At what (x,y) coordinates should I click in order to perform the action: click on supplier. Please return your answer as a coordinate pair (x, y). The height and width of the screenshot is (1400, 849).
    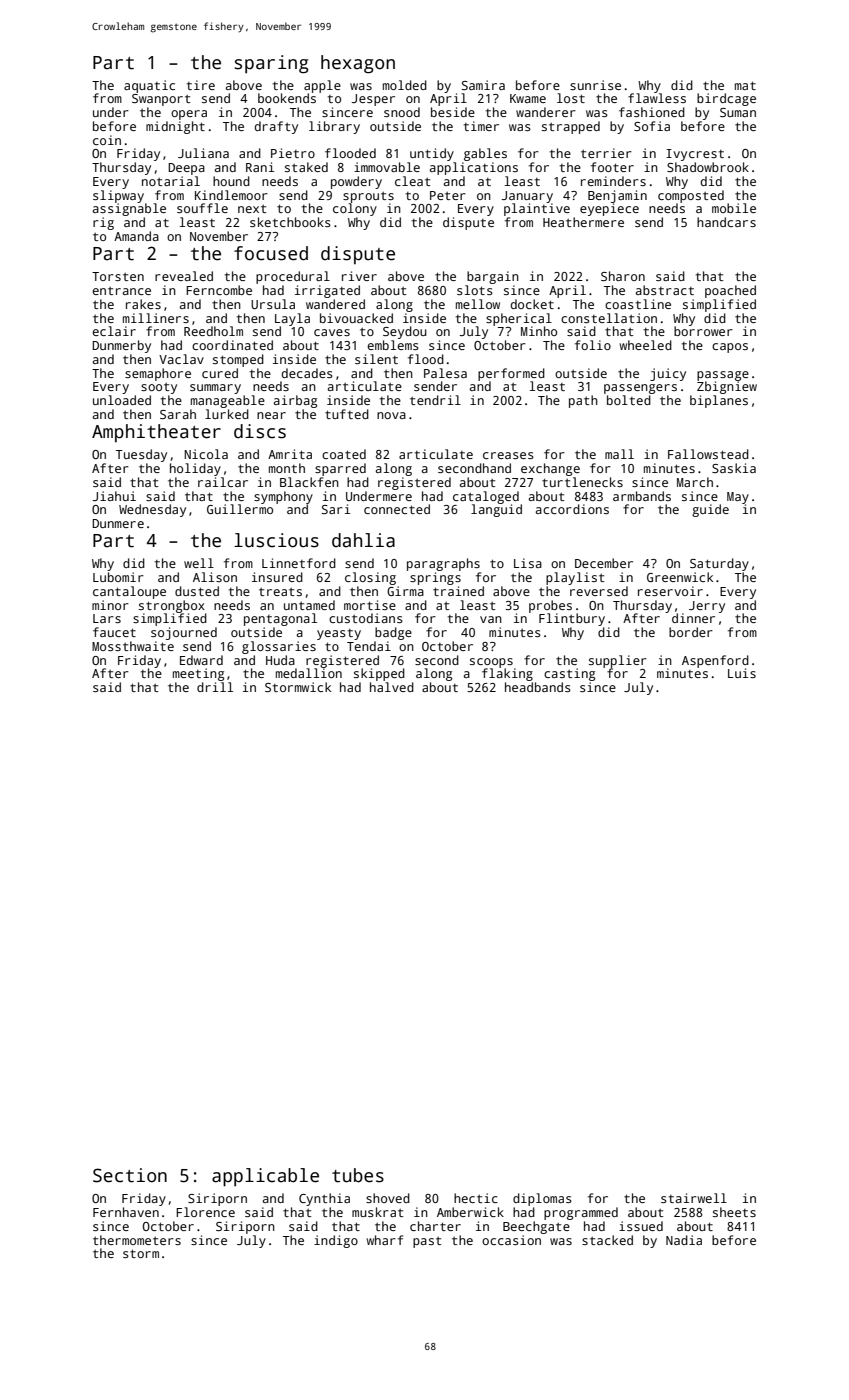
    Looking at the image, I should click on (618, 661).
